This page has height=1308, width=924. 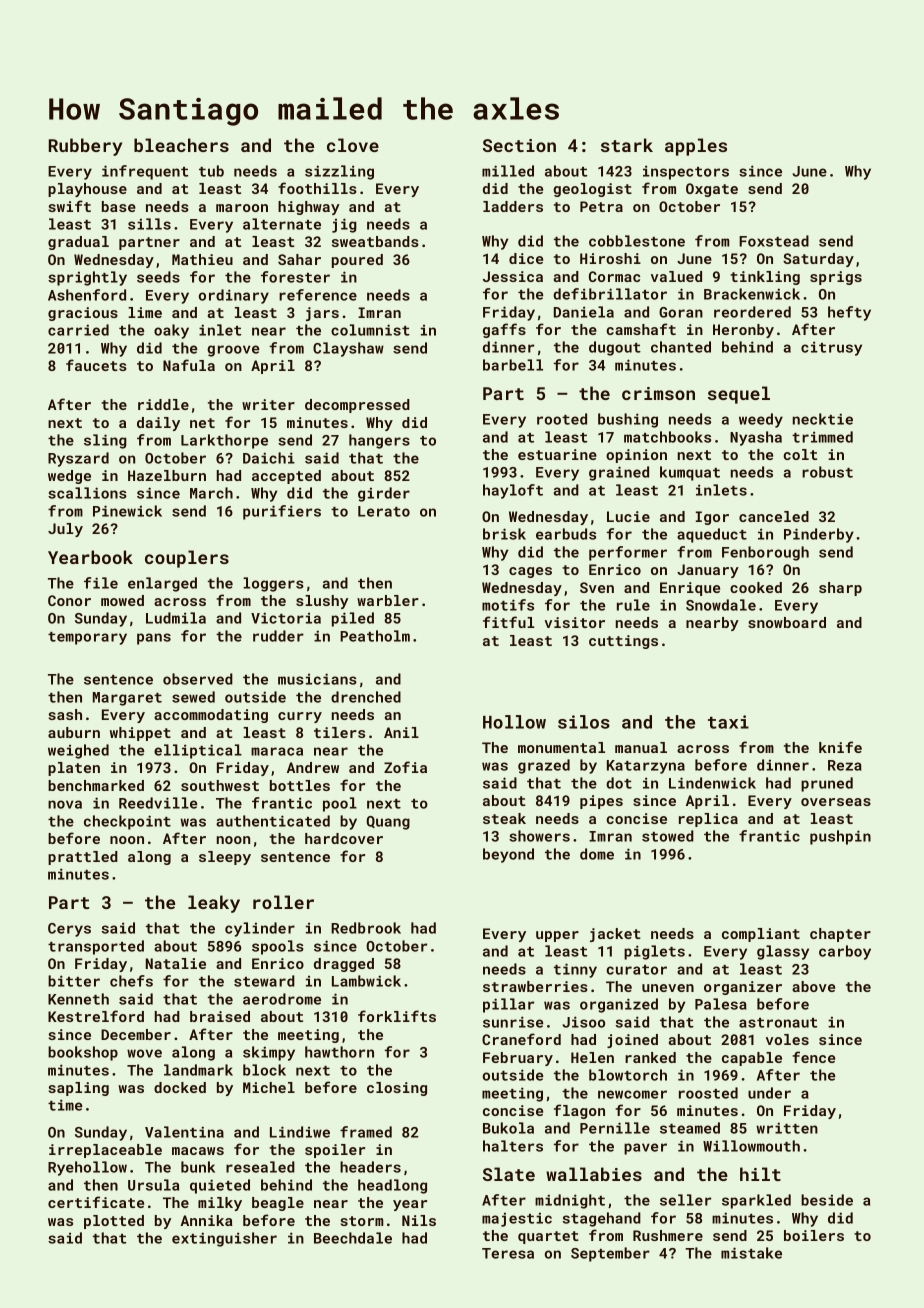 I want to click on Beechdale, so click(x=353, y=1238).
